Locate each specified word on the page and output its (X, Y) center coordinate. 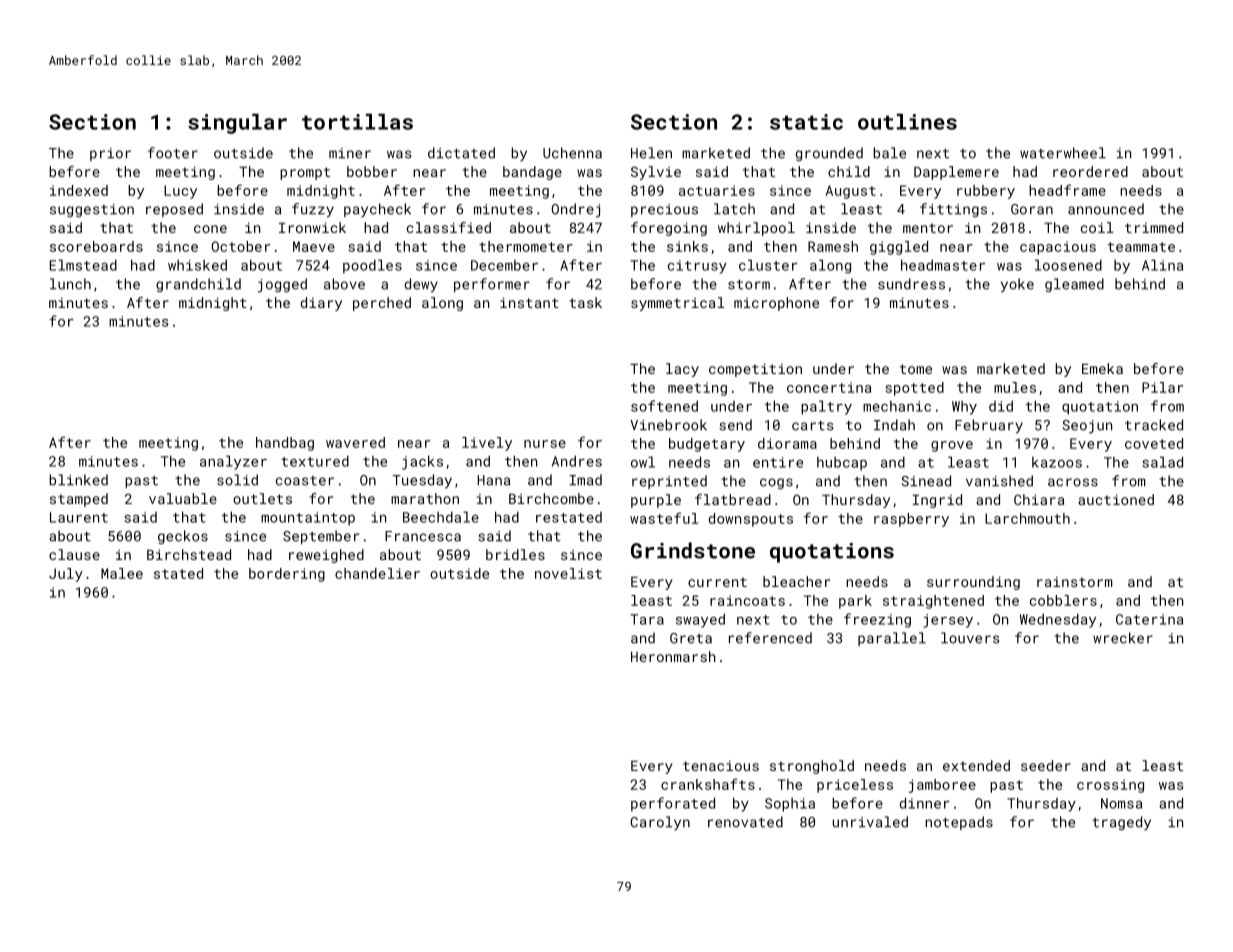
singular (237, 124)
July (66, 575)
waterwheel (1063, 153)
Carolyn (660, 823)
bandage (532, 173)
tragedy (1121, 823)
